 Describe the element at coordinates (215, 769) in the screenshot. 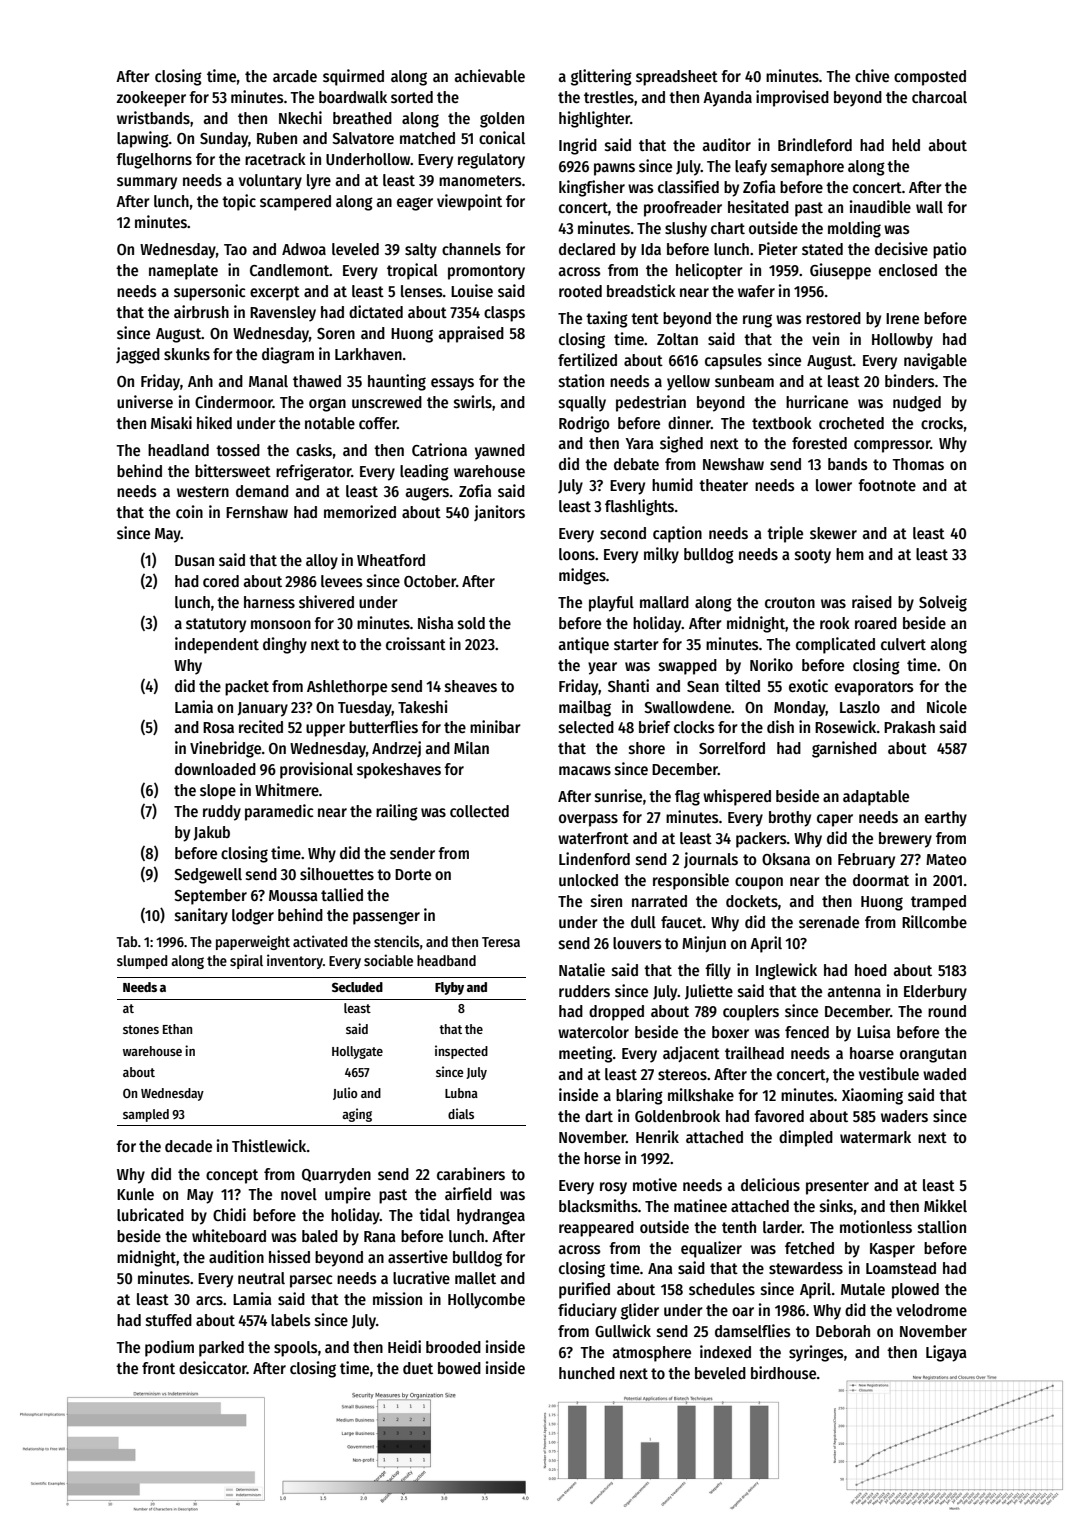

I see `downloaded` at that location.
